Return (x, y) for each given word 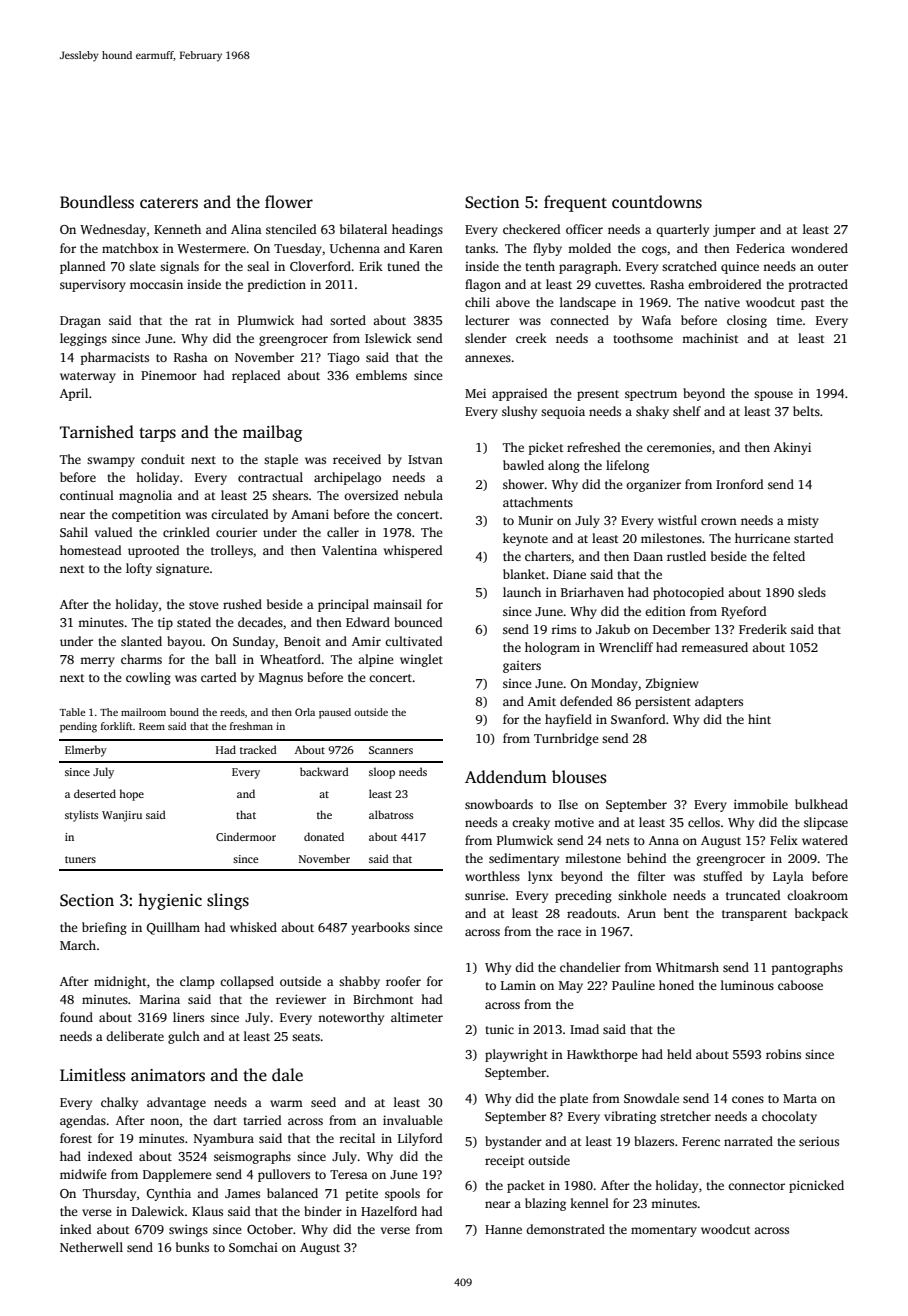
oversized (371, 495)
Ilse (568, 804)
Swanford (638, 719)
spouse (773, 396)
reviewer (301, 999)
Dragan (80, 322)
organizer (653, 485)
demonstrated (565, 1229)
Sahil (74, 532)
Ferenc (701, 1141)
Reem (152, 726)
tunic (500, 1029)
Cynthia (169, 1194)
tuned (404, 266)
